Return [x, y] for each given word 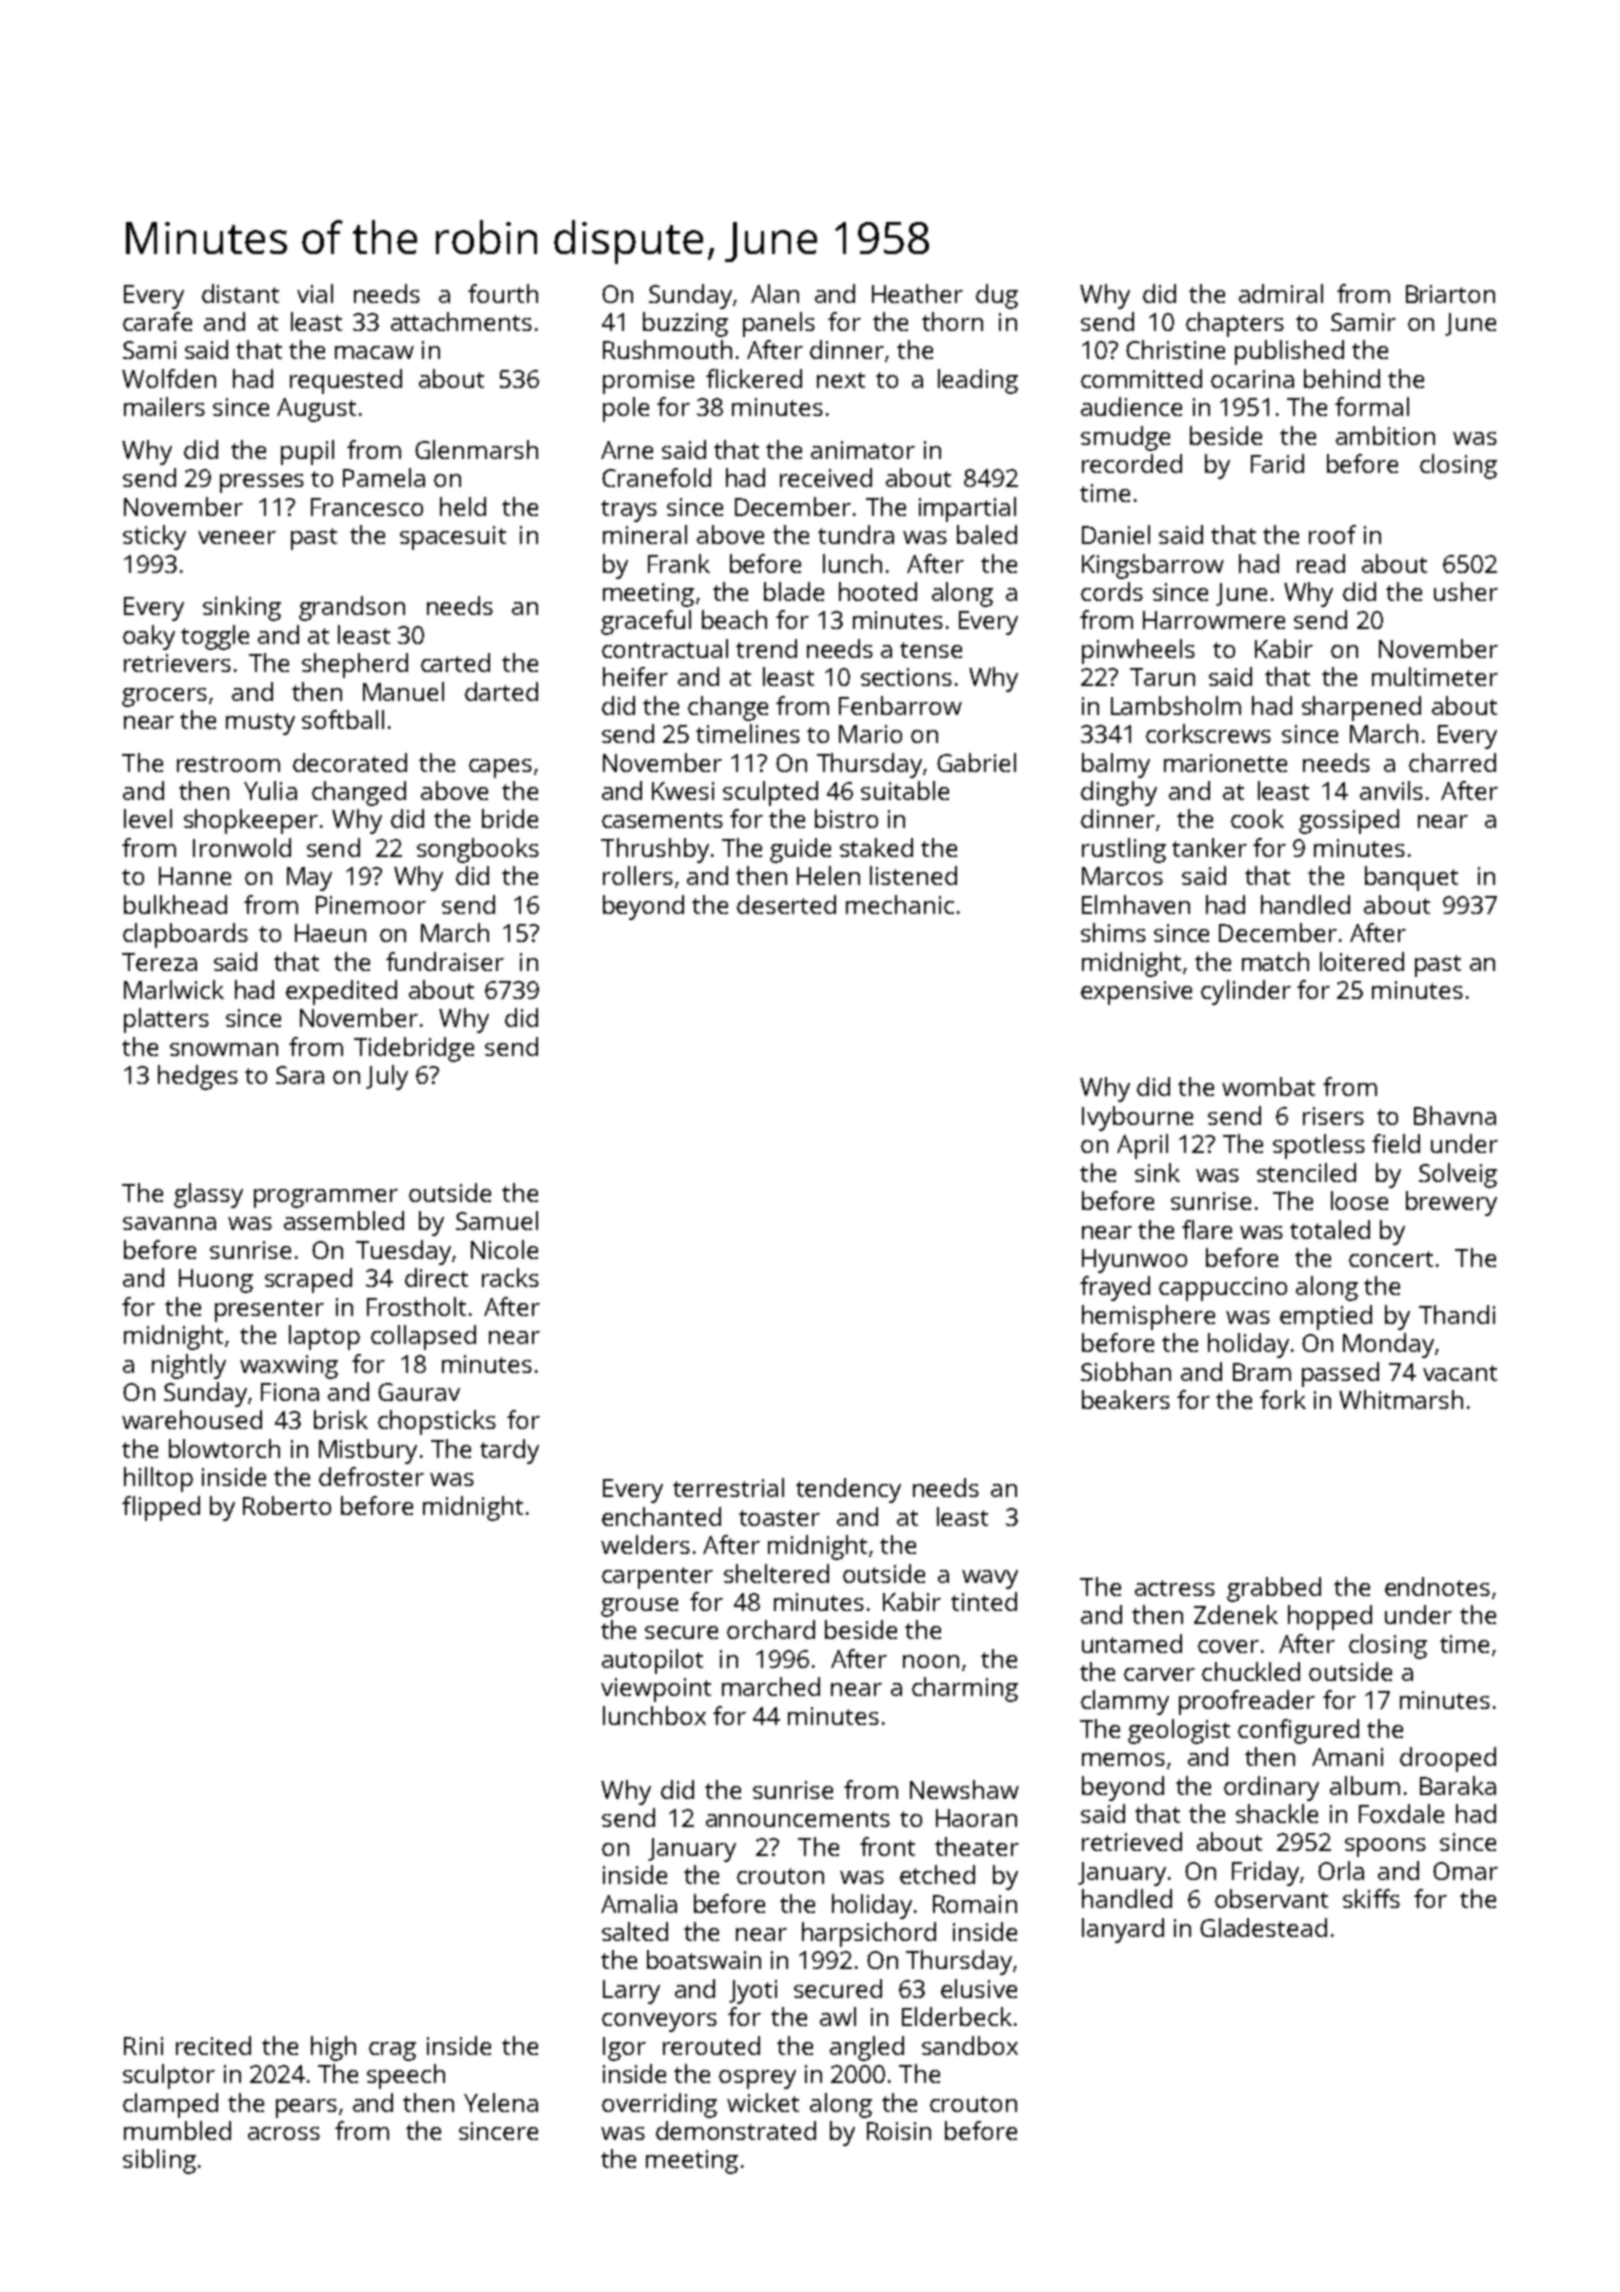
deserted [786, 904]
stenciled [1306, 1172]
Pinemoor [371, 905]
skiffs [1371, 1898]
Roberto [287, 1505]
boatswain [704, 1959]
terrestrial [728, 1487]
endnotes [1437, 1586]
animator [863, 450]
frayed [1115, 1288]
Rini [143, 2046]
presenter [269, 1311]
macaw [374, 352]
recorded [1132, 463]
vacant [1460, 1373]
